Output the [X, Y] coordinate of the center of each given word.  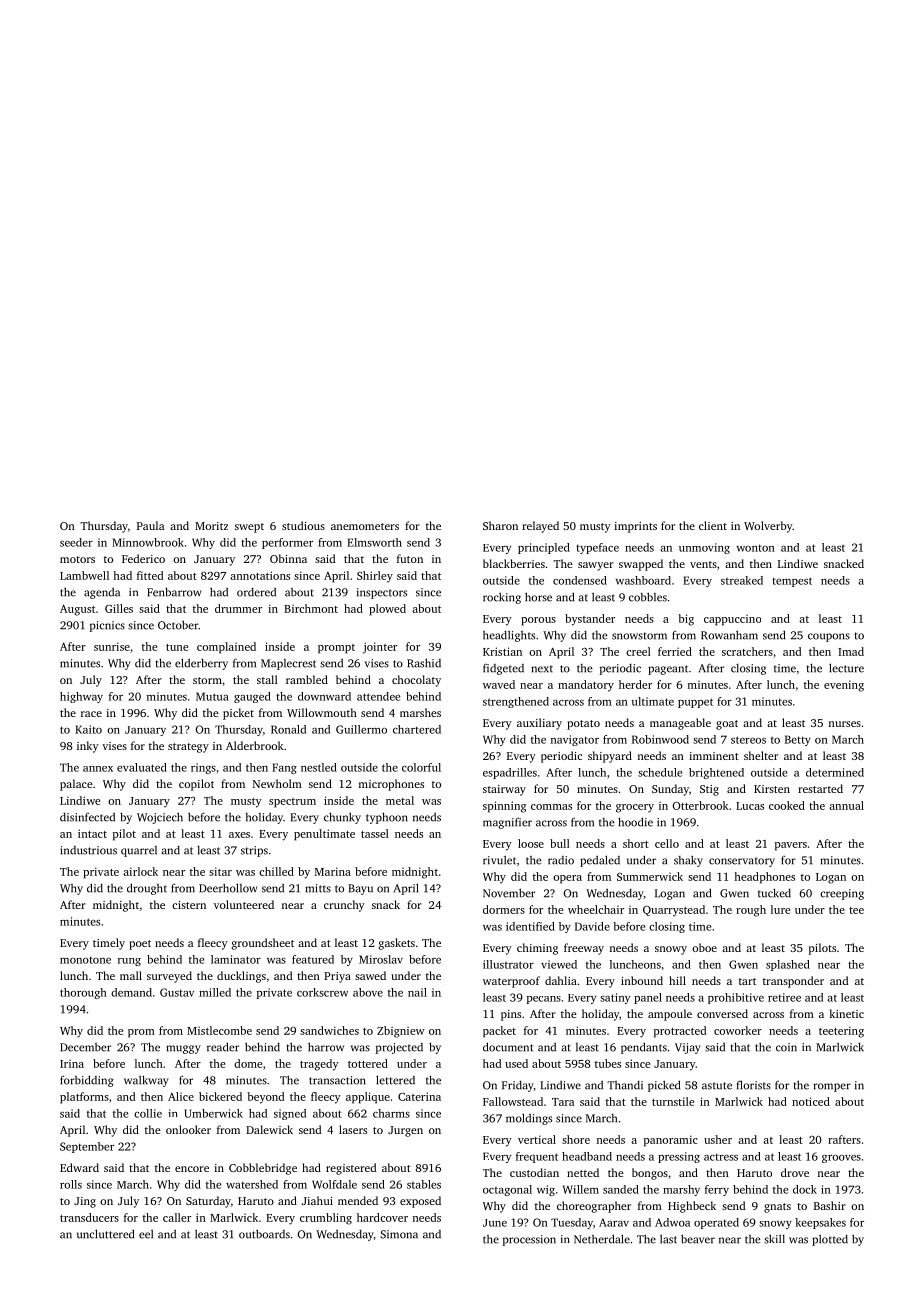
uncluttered [105, 1234]
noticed [811, 1101]
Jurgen [405, 1131]
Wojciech [160, 818]
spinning [504, 807]
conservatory [742, 862]
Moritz [211, 526]
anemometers [365, 526]
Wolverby [768, 527]
